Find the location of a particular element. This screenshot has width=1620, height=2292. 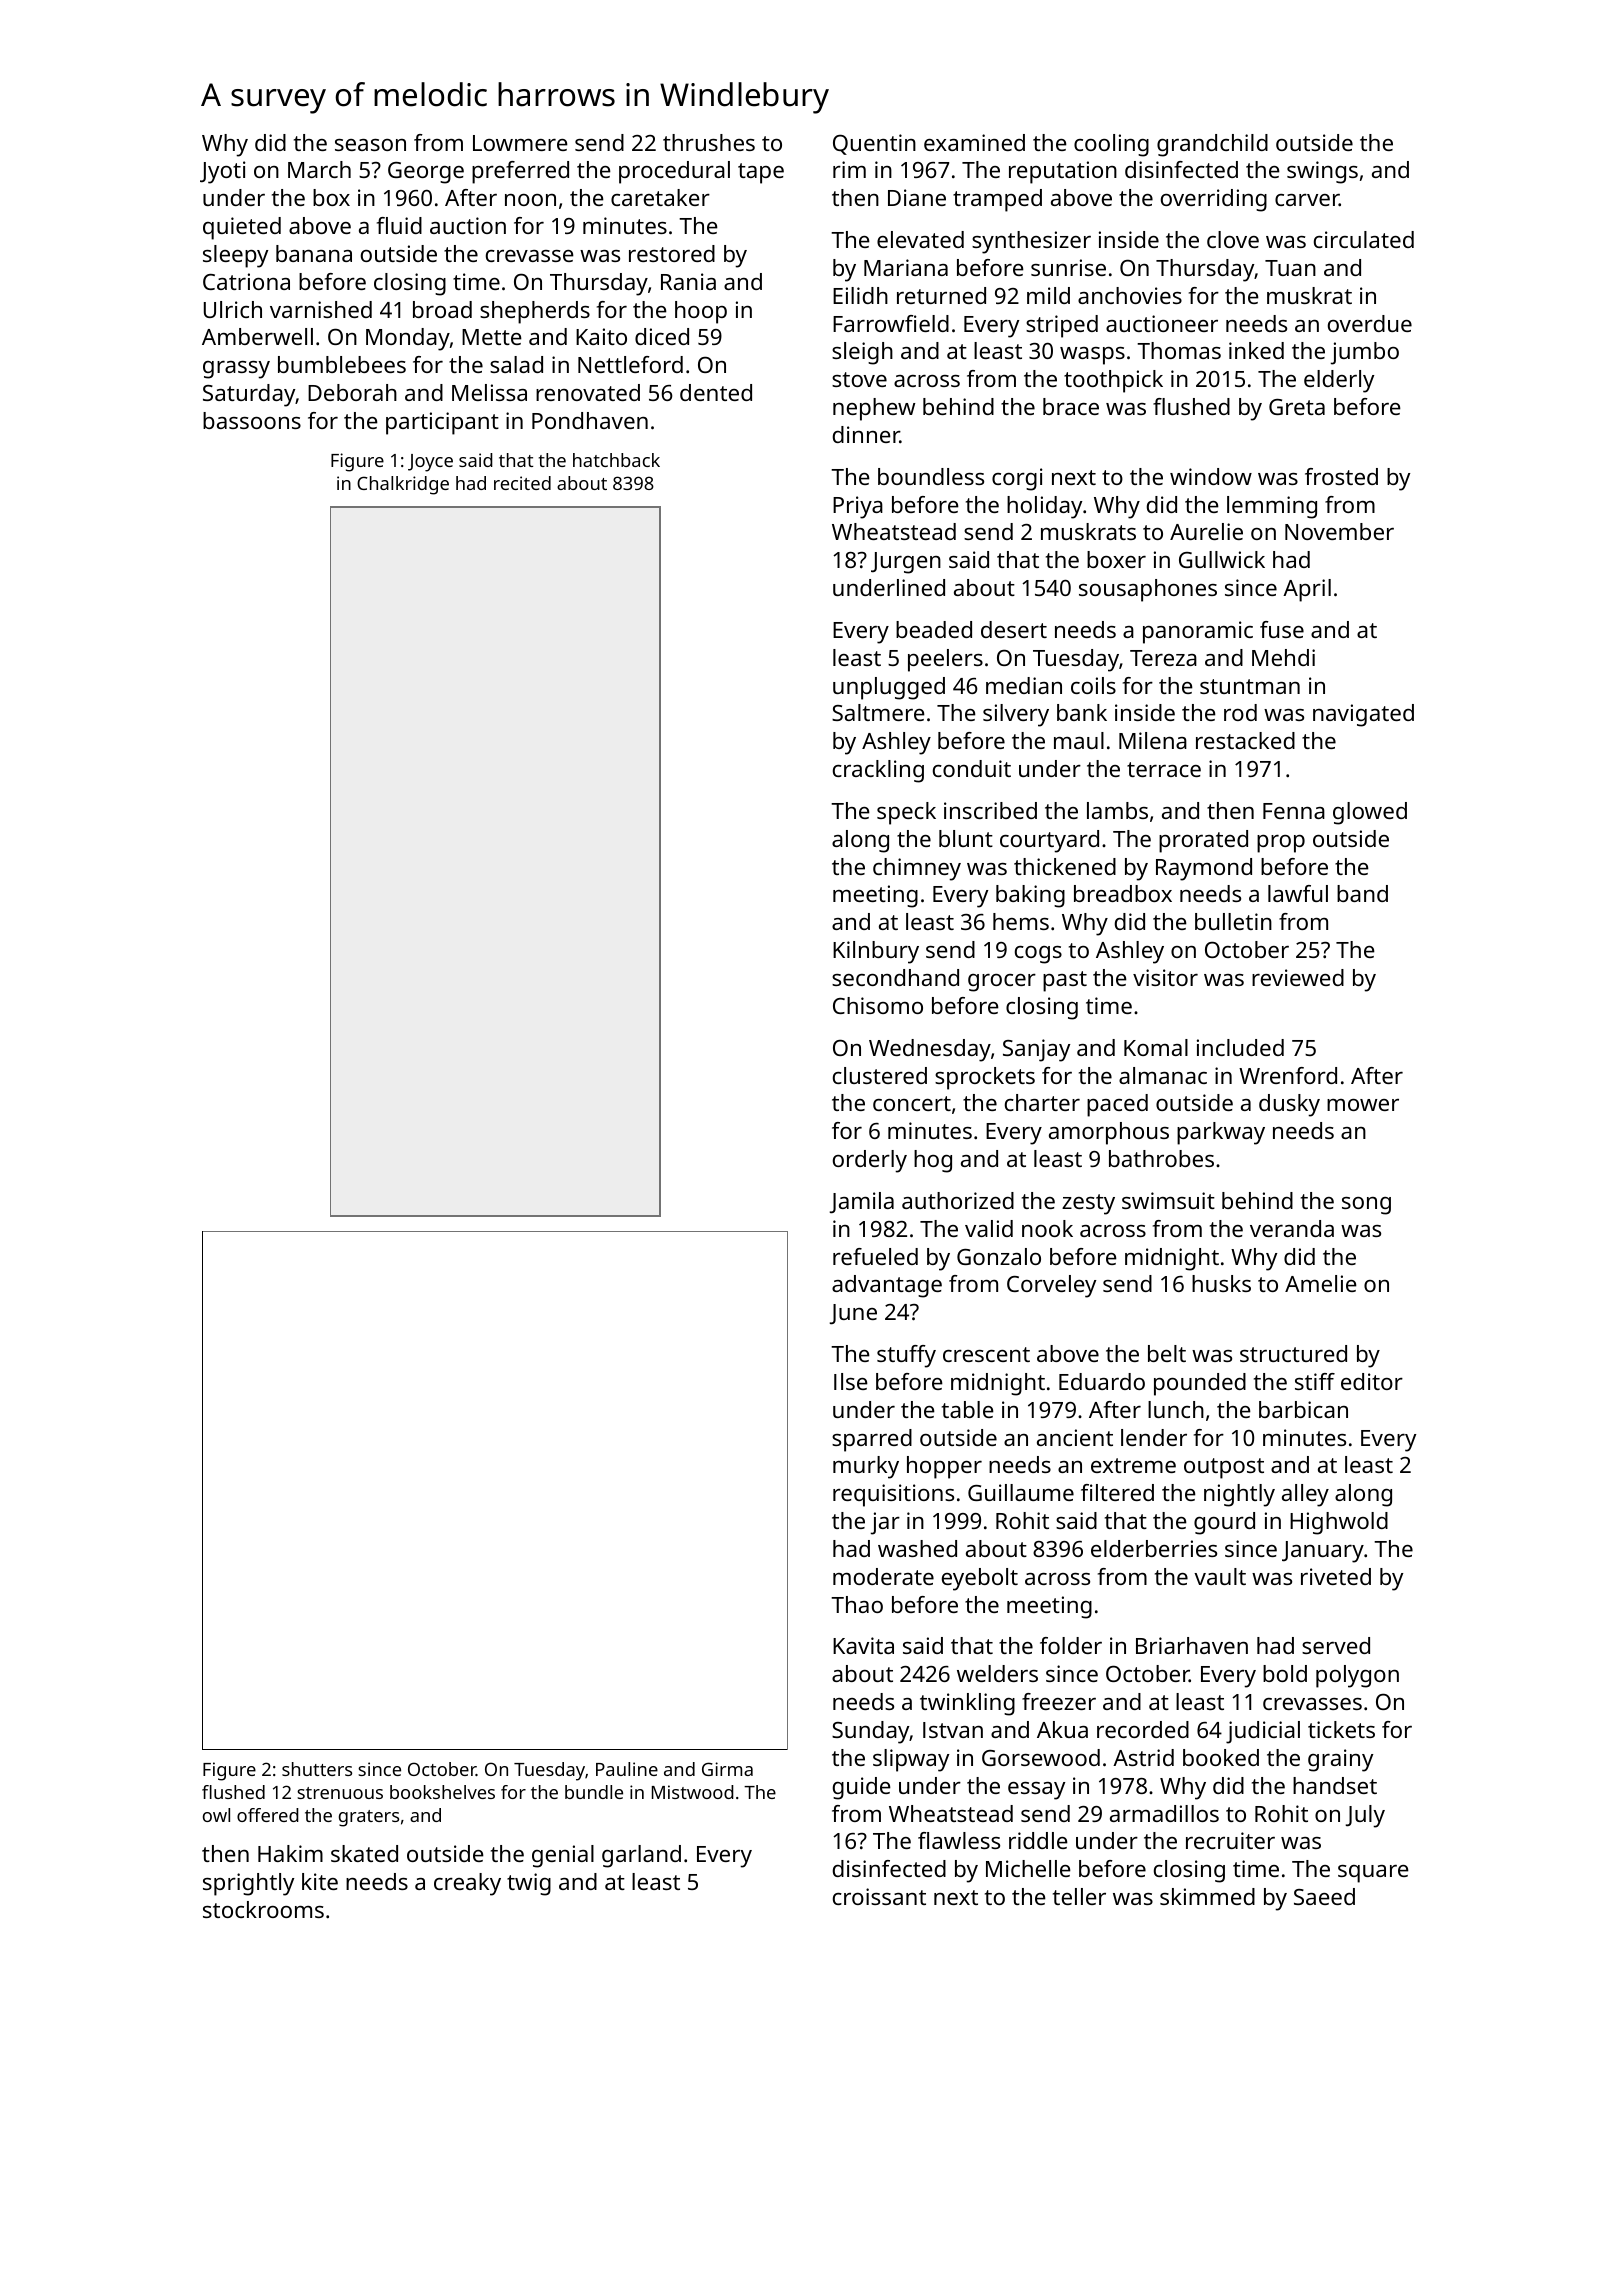

Jyoti is located at coordinates (223, 172).
